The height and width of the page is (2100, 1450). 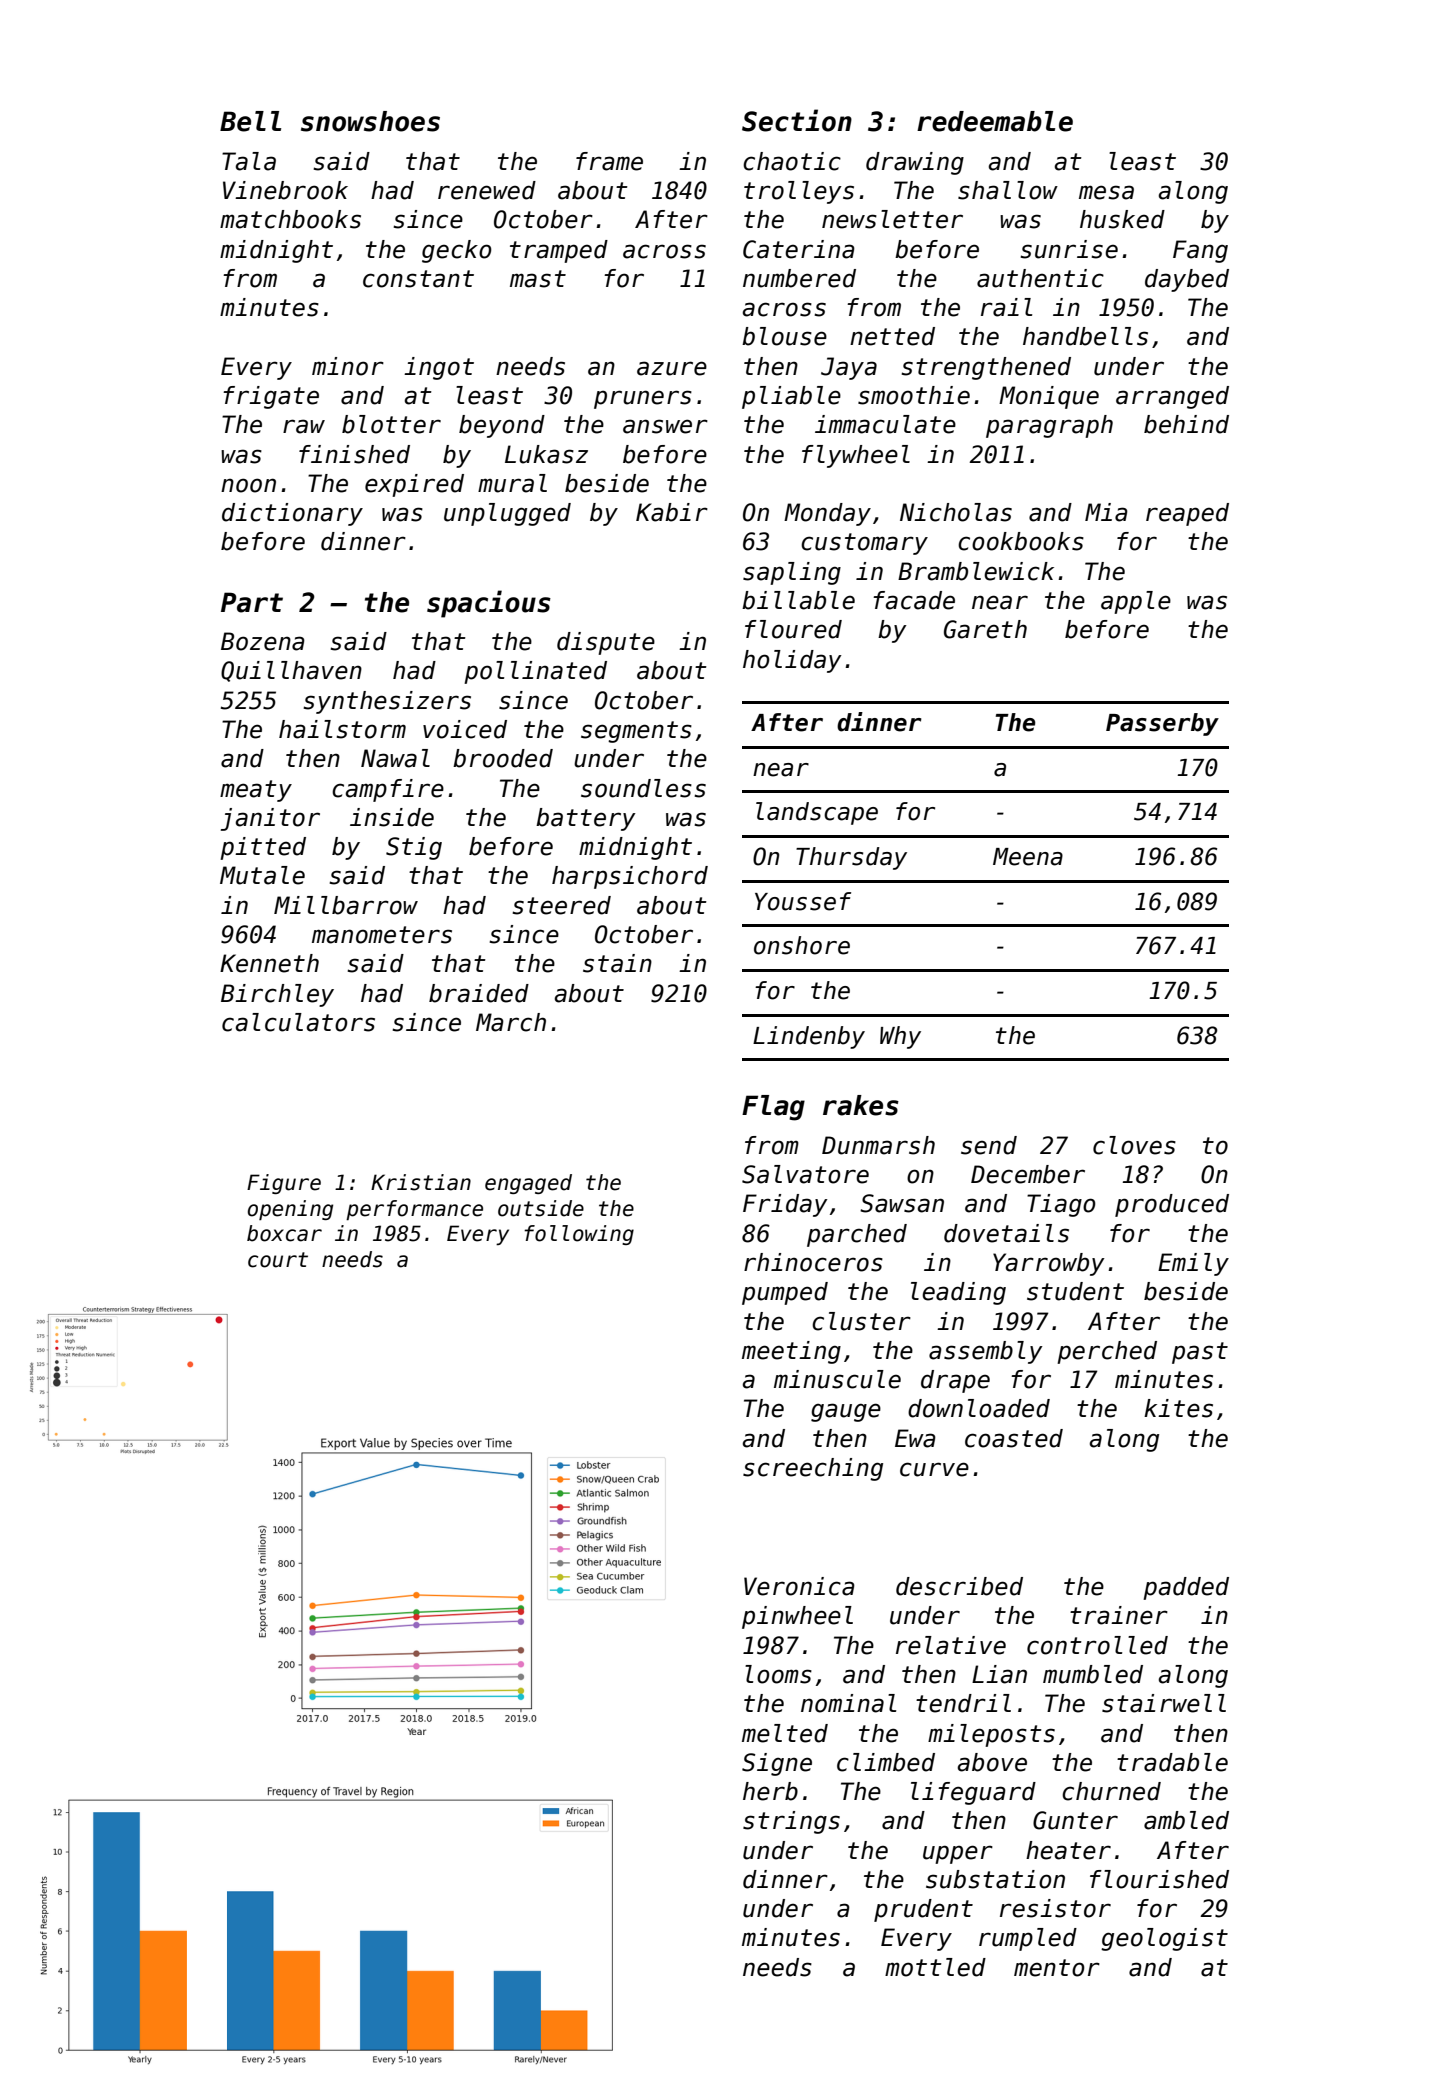 What do you see at coordinates (770, 1791) in the page?
I see `herb` at bounding box center [770, 1791].
